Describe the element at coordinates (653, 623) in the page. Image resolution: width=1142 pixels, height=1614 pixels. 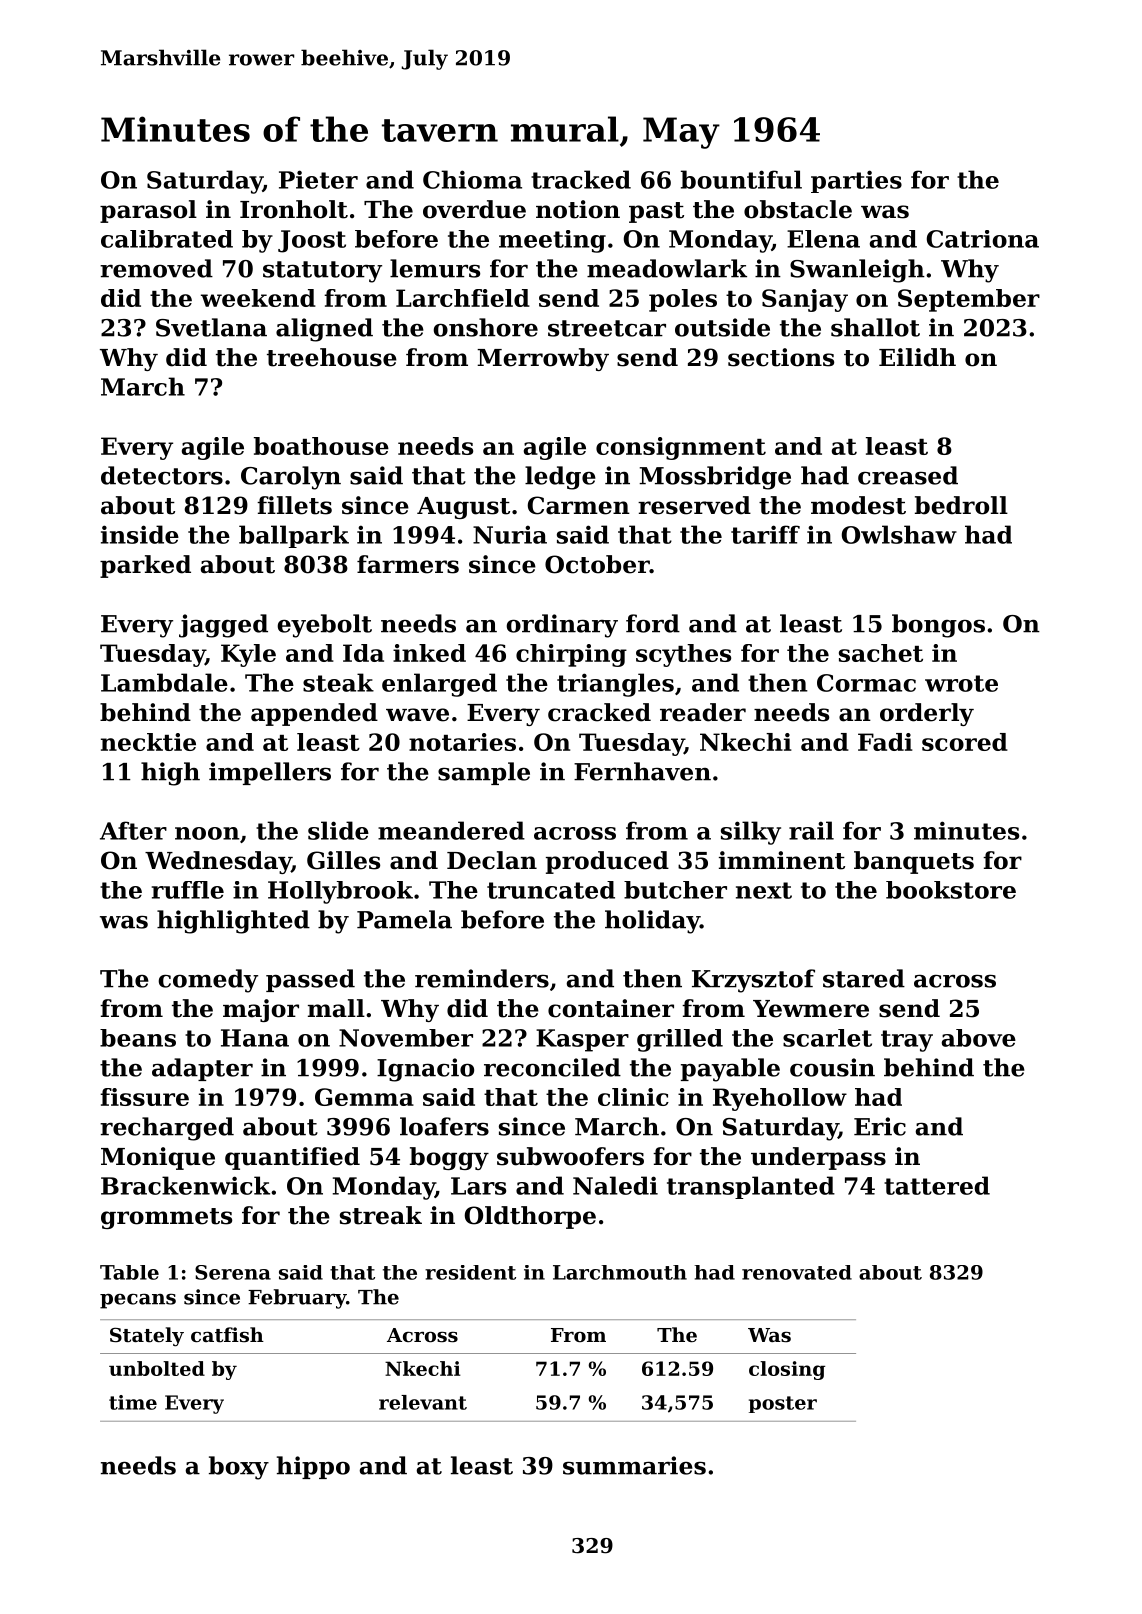
I see `ford` at that location.
